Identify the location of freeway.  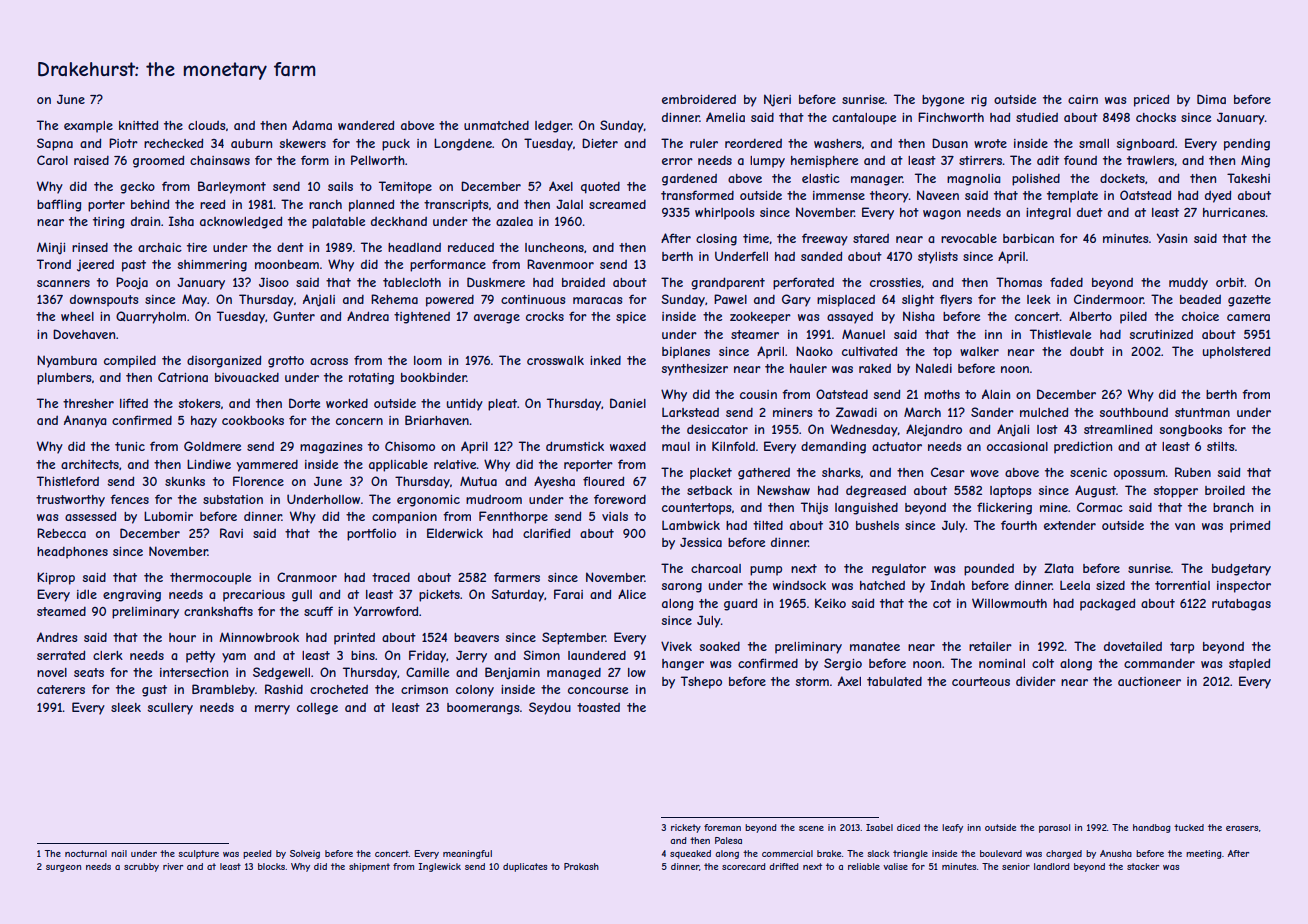
(825, 239).
